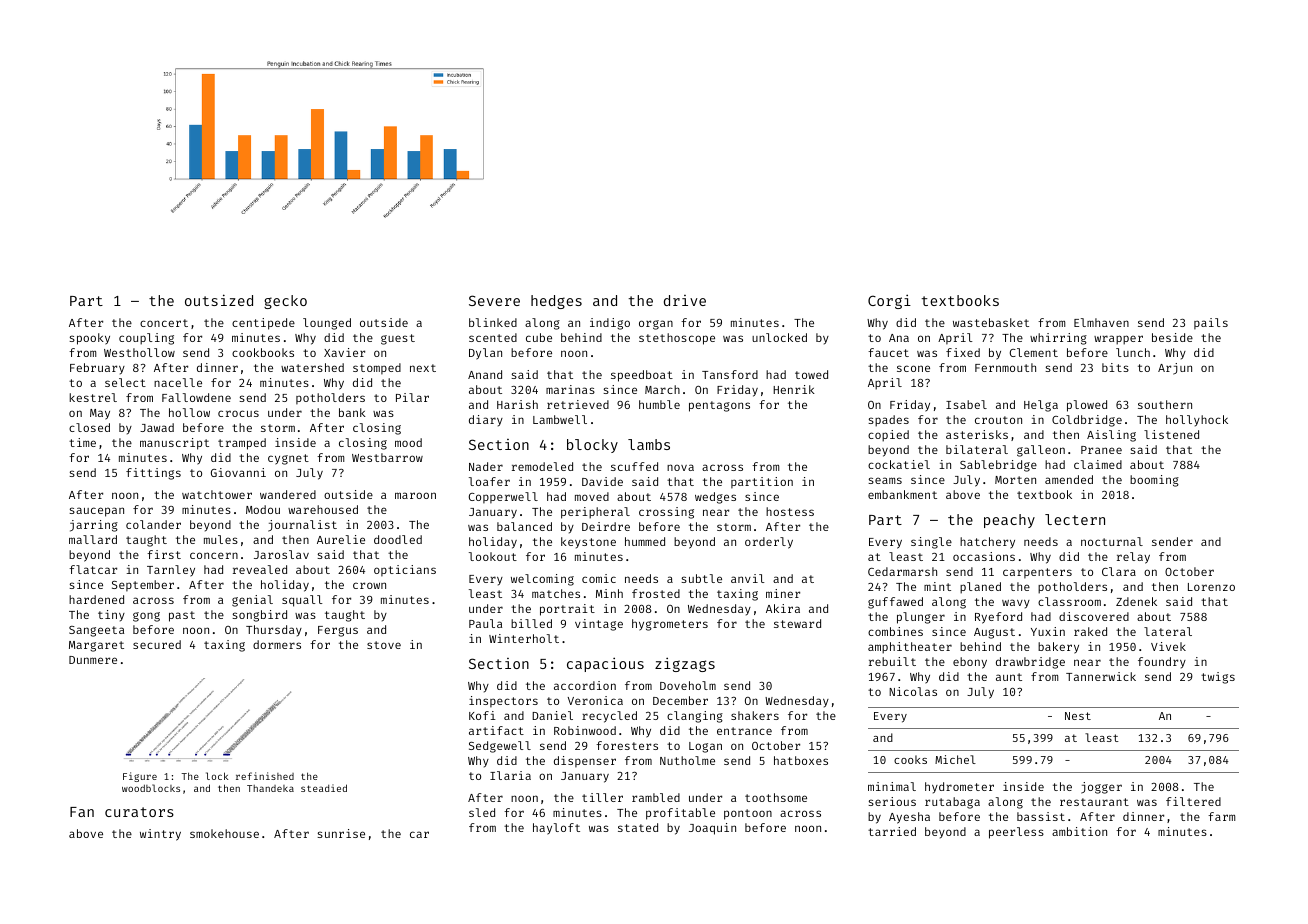 The width and height of the screenshot is (1308, 924). I want to click on sunrise, so click(341, 833).
